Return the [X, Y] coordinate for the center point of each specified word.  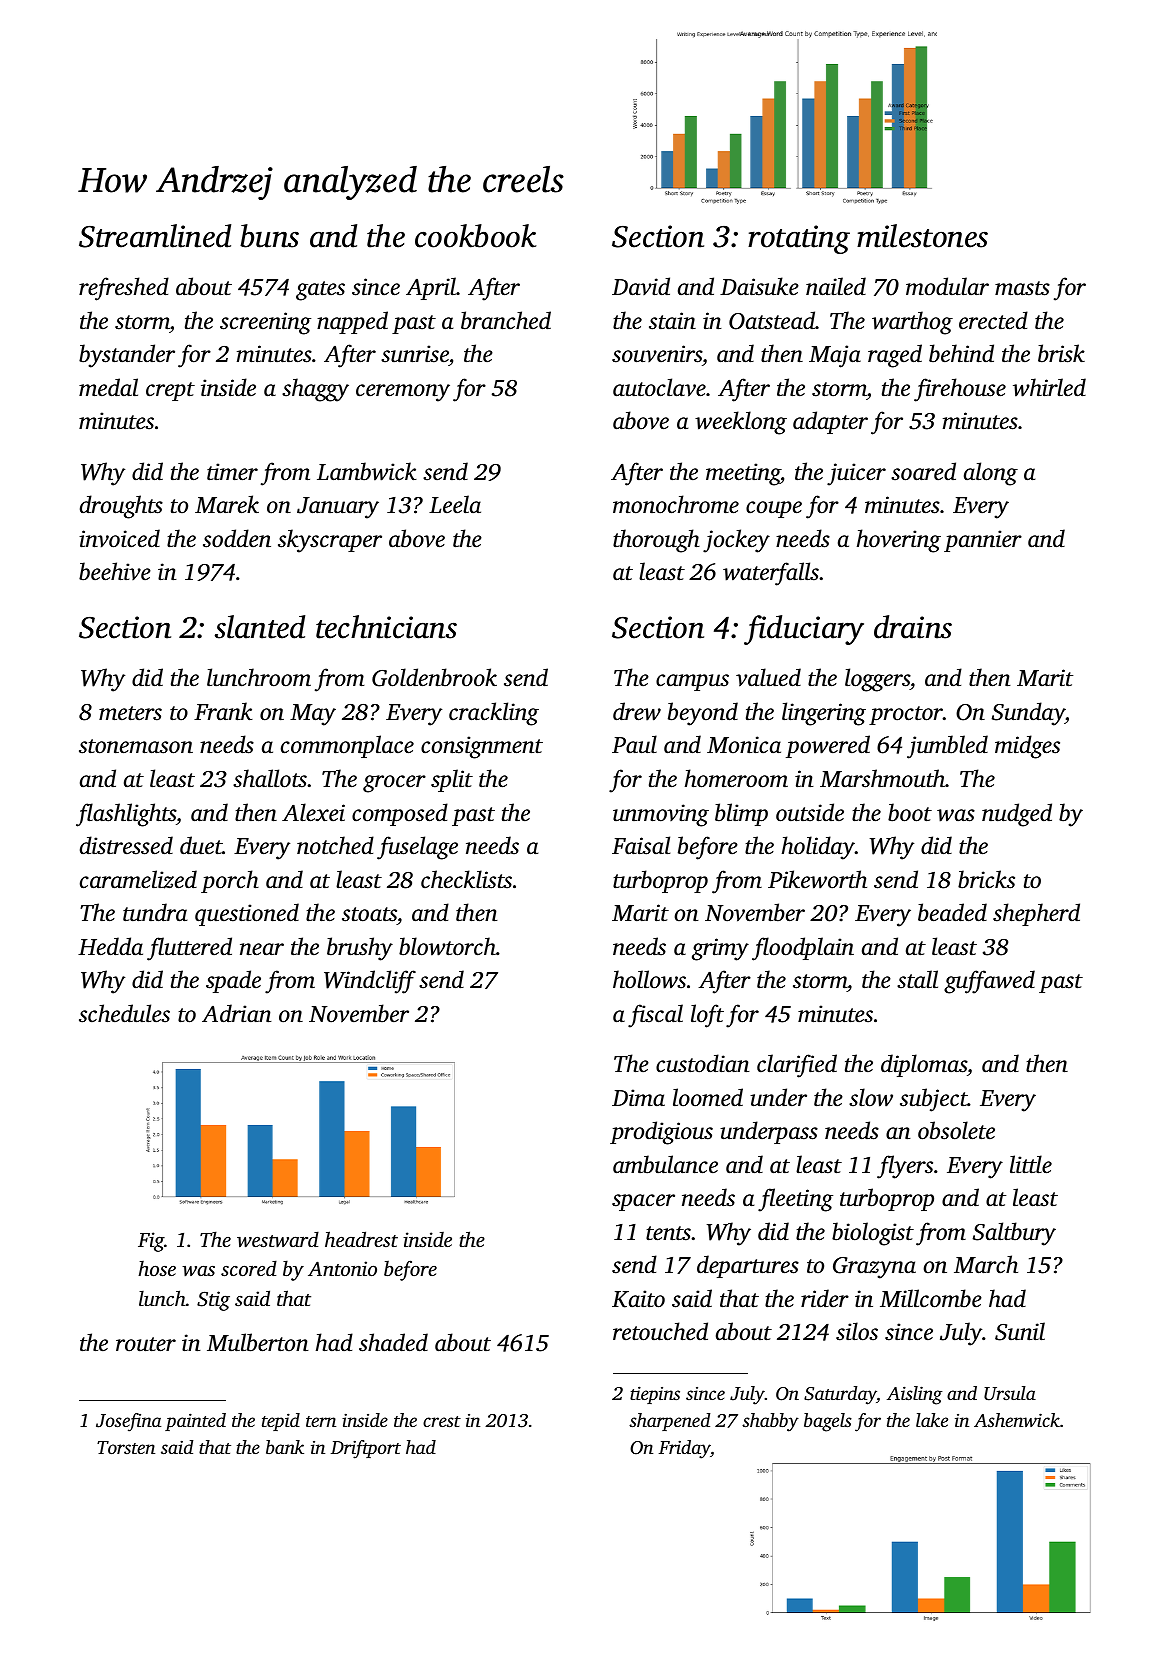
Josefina [128, 1422]
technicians [386, 627]
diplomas [924, 1065]
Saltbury [1014, 1234]
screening [265, 323]
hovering [899, 541]
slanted [260, 627]
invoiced [119, 538]
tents [668, 1233]
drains [913, 627]
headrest [361, 1239]
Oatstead [772, 320]
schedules [124, 1013]
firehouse [960, 390]
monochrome [676, 504]
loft [707, 1016]
